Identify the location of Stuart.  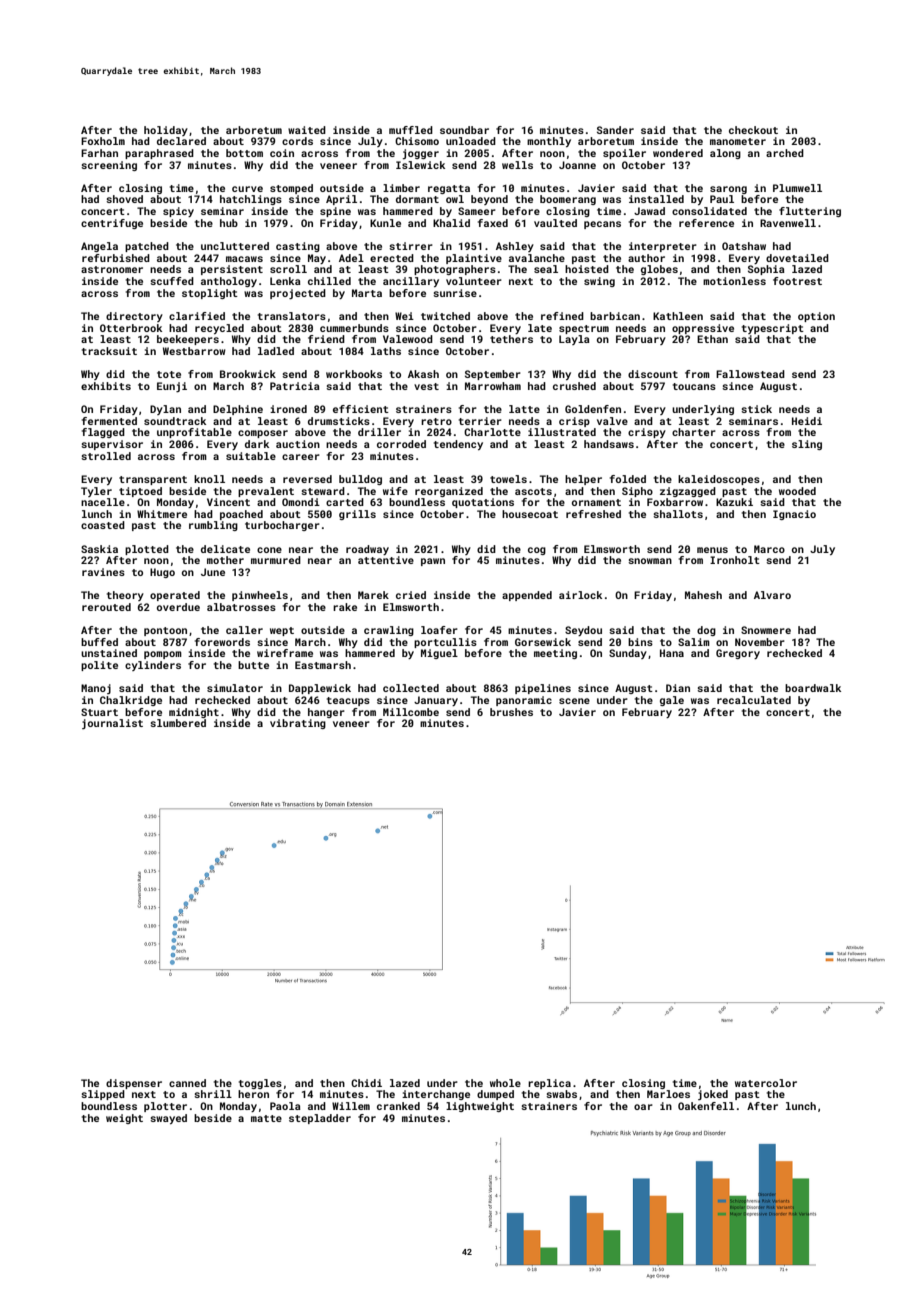
(99, 712).
